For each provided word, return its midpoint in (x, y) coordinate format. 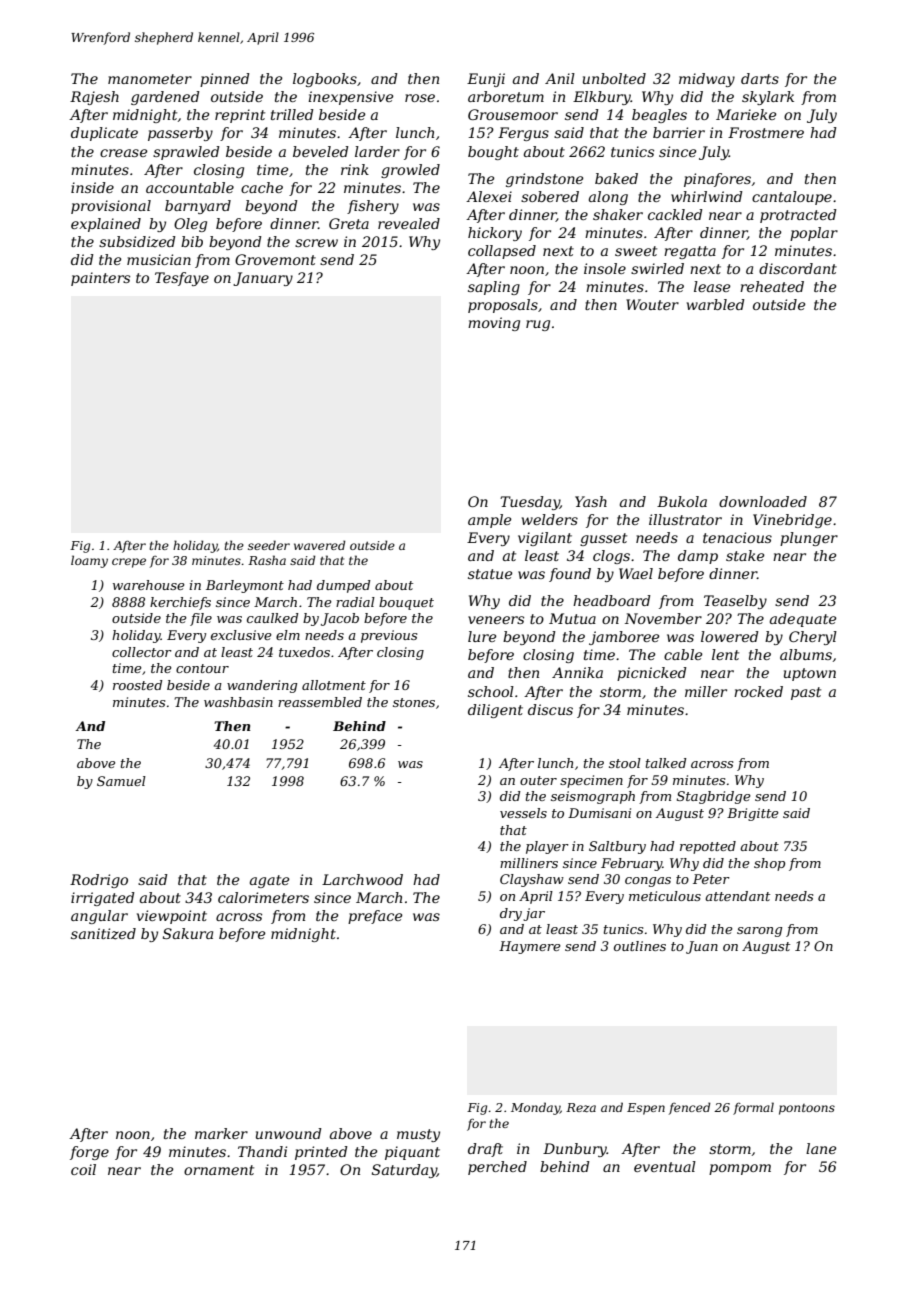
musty (418, 1135)
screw (316, 243)
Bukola (682, 501)
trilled (292, 114)
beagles (659, 116)
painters (100, 279)
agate (269, 881)
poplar (814, 234)
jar (534, 914)
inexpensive (350, 98)
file (201, 619)
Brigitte (753, 814)
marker (221, 1133)
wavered (320, 545)
